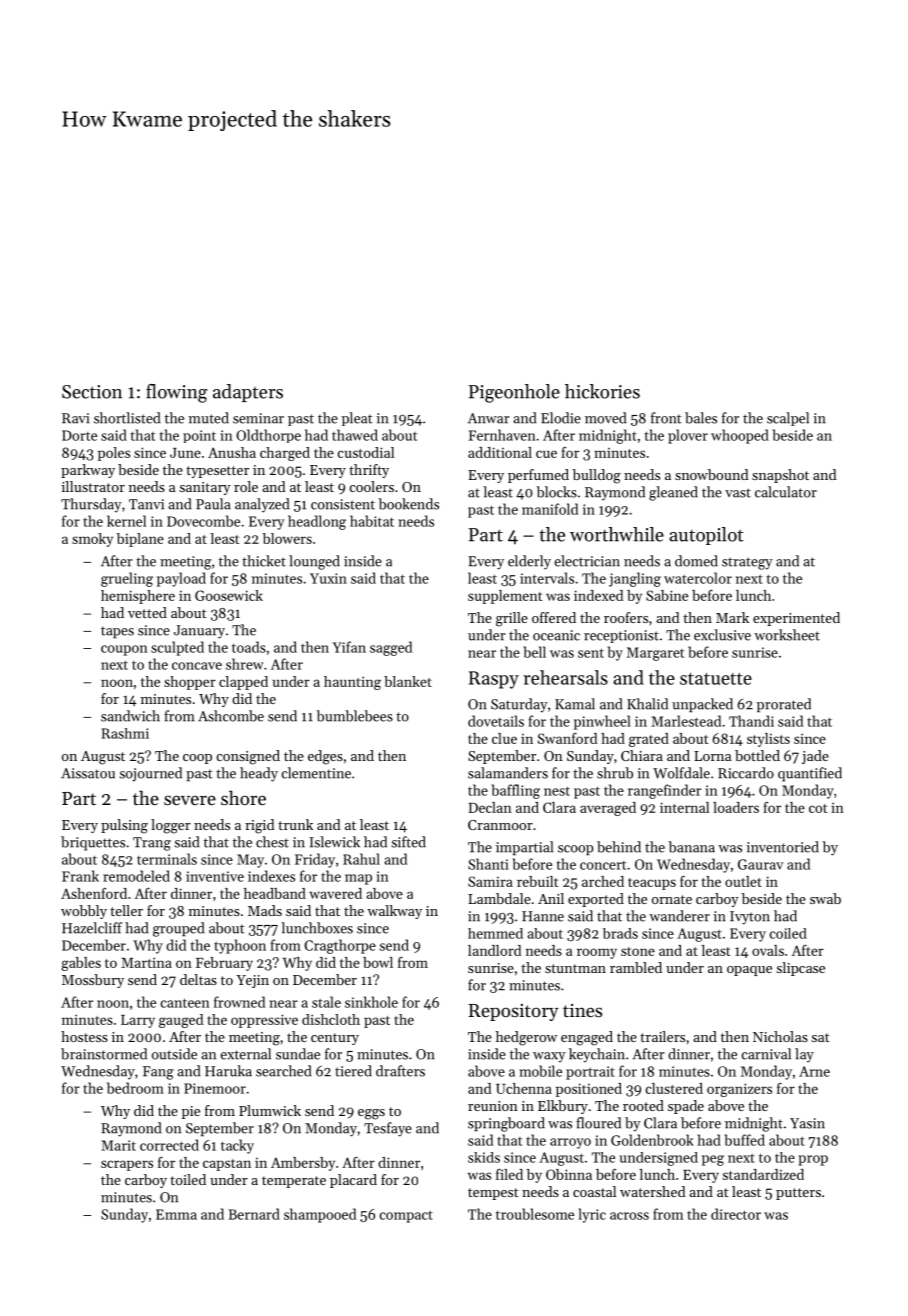 This image has height=1316, width=908. What do you see at coordinates (125, 733) in the image?
I see `Rashmi` at bounding box center [125, 733].
